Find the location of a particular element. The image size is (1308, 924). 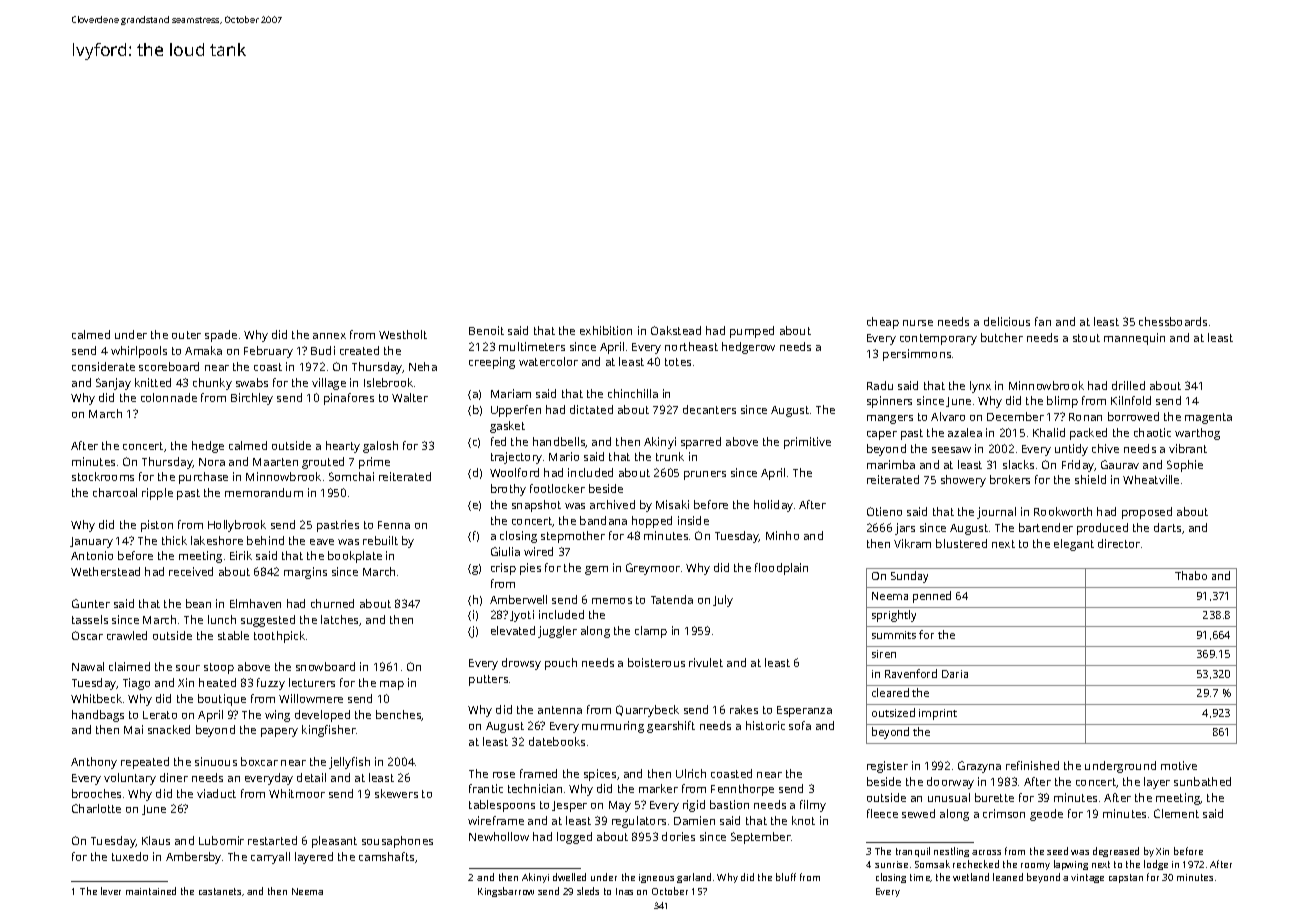

latches is located at coordinates (340, 620).
